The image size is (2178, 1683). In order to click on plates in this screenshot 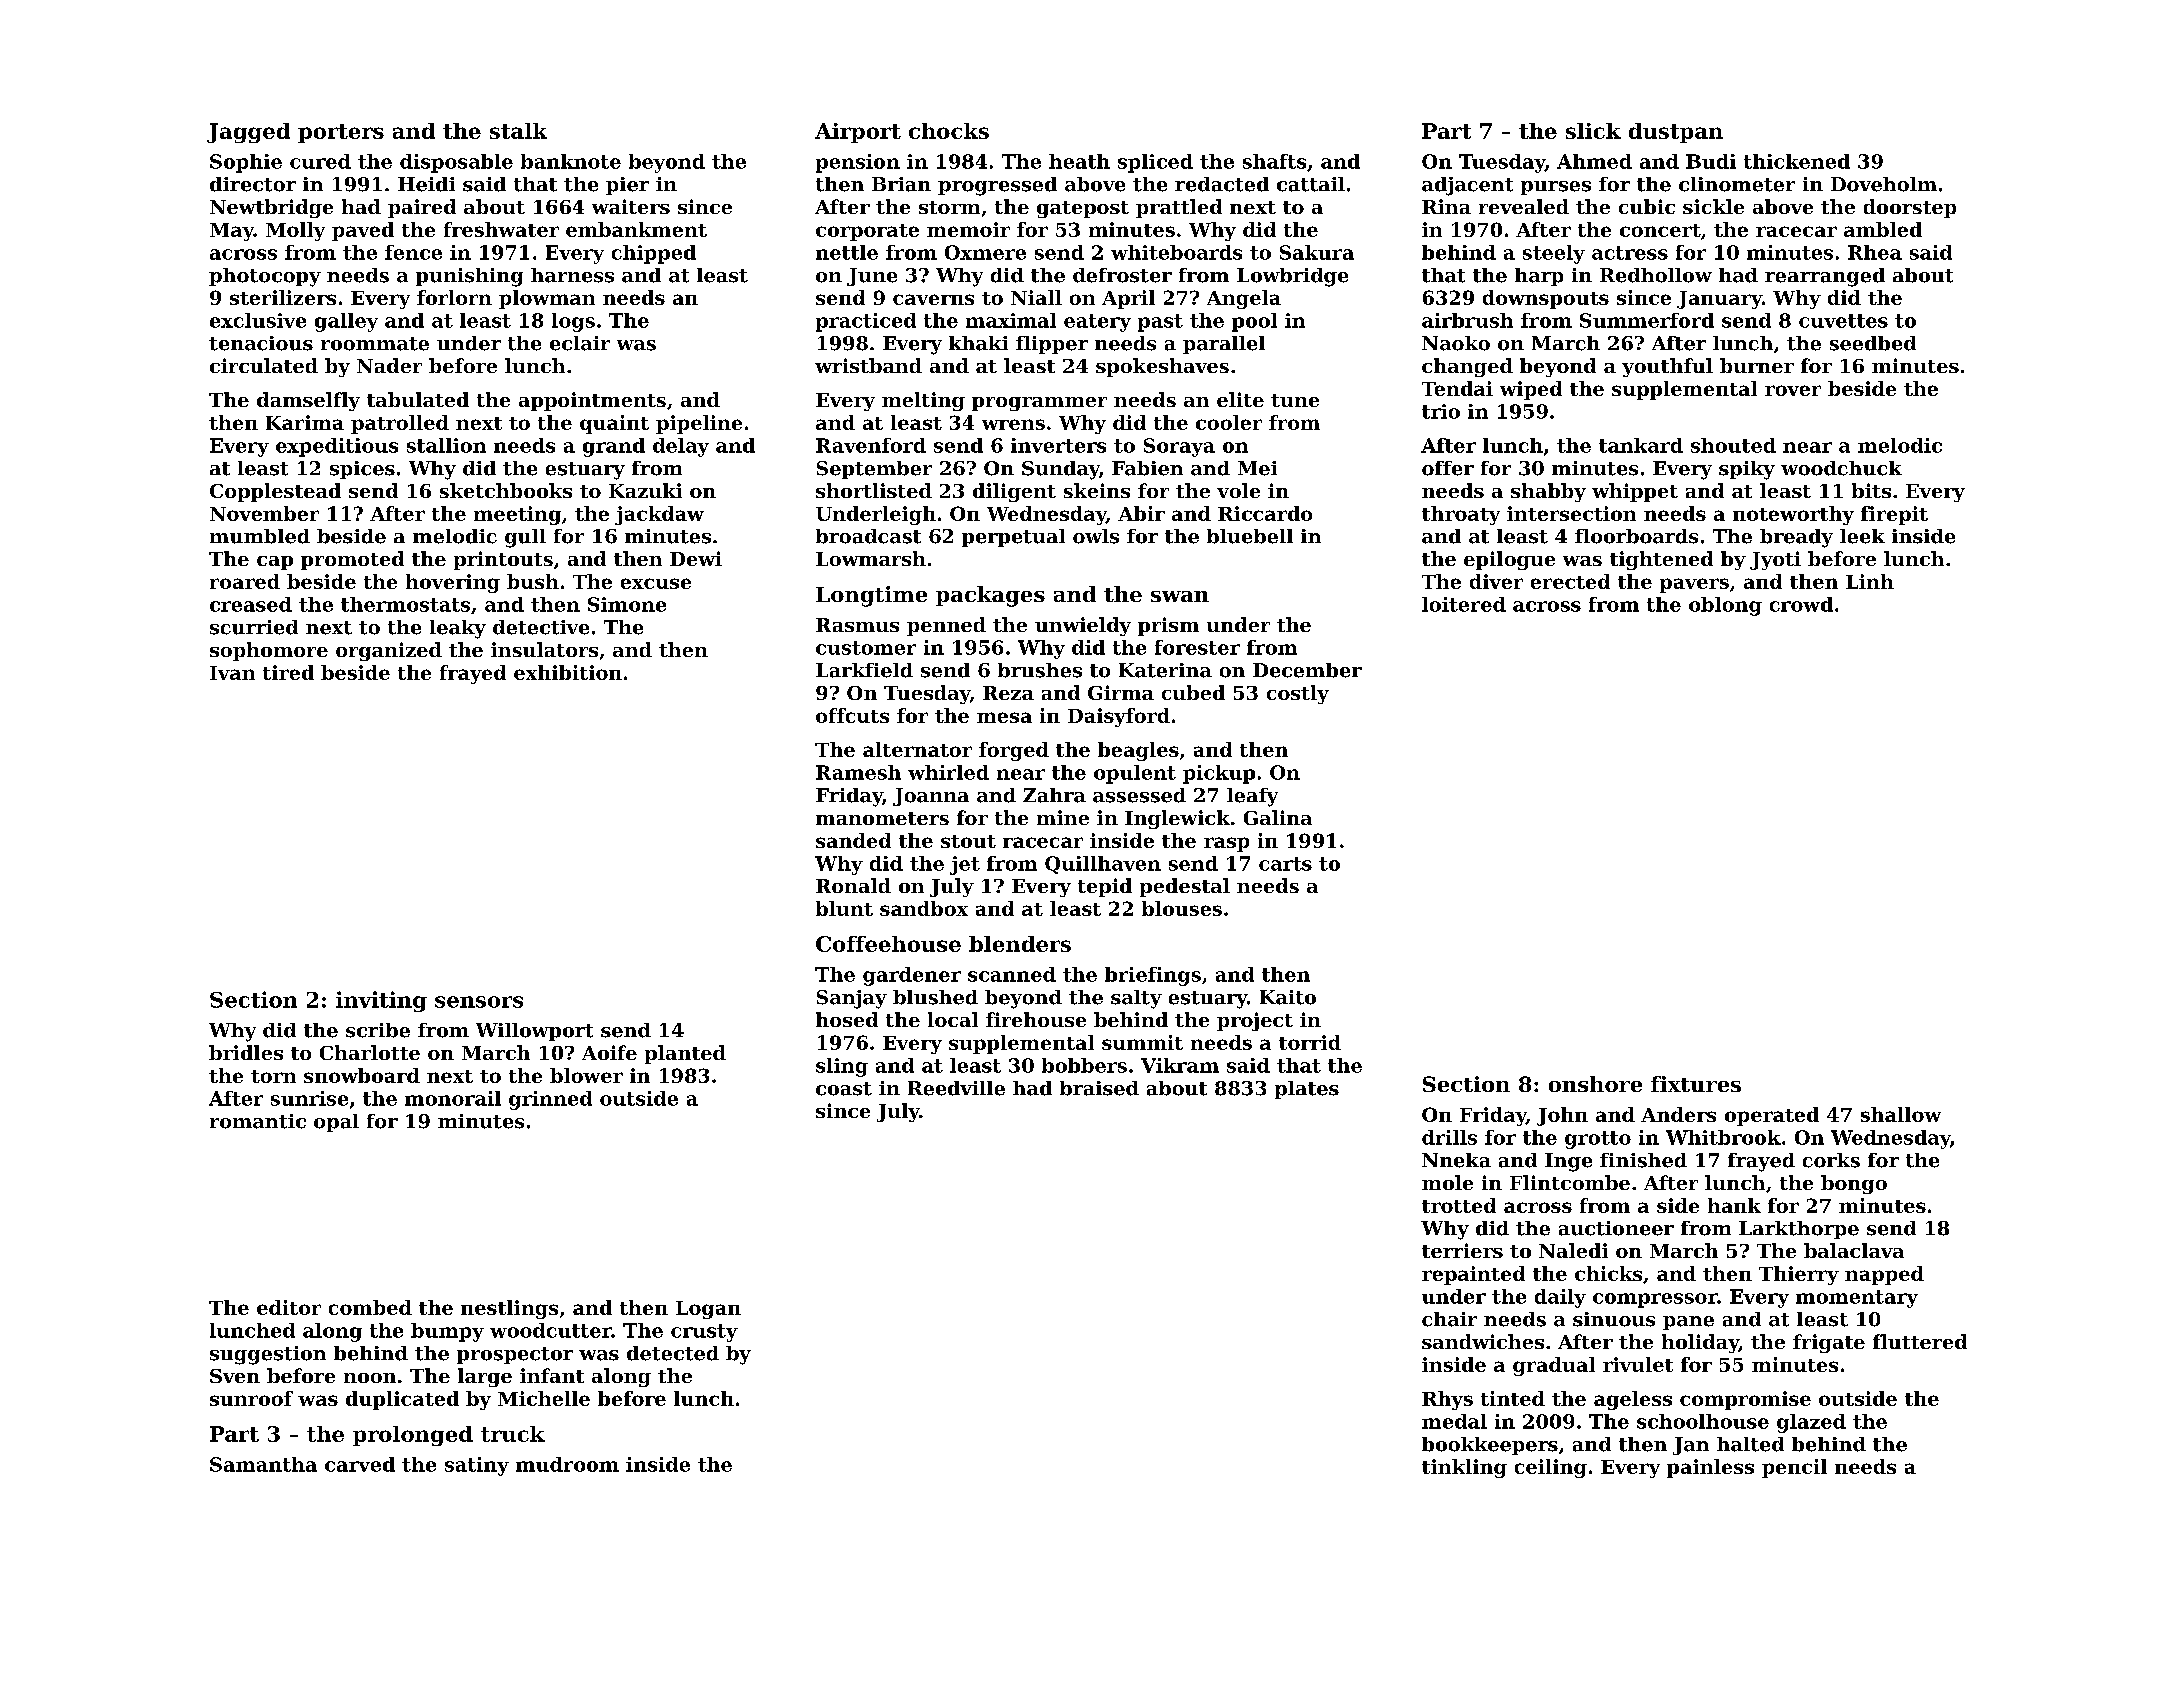, I will do `click(1307, 1090)`.
